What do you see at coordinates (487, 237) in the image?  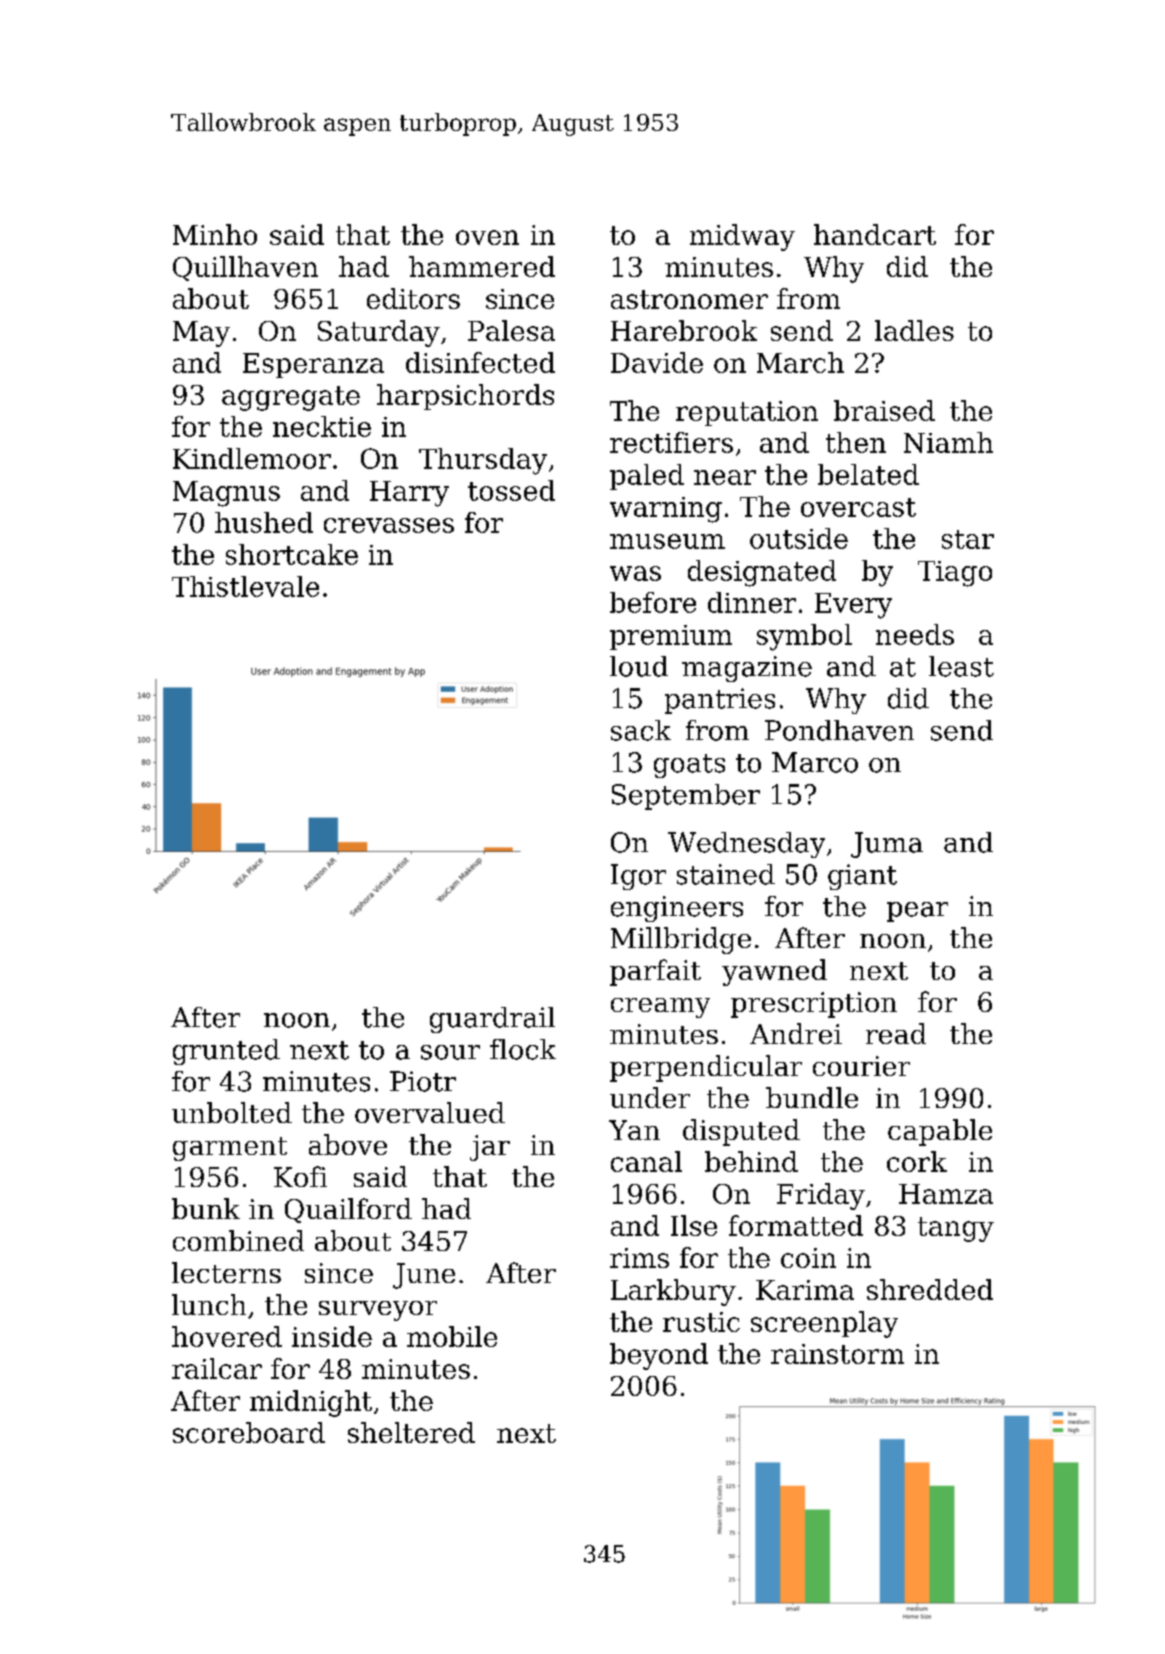 I see `oven` at bounding box center [487, 237].
